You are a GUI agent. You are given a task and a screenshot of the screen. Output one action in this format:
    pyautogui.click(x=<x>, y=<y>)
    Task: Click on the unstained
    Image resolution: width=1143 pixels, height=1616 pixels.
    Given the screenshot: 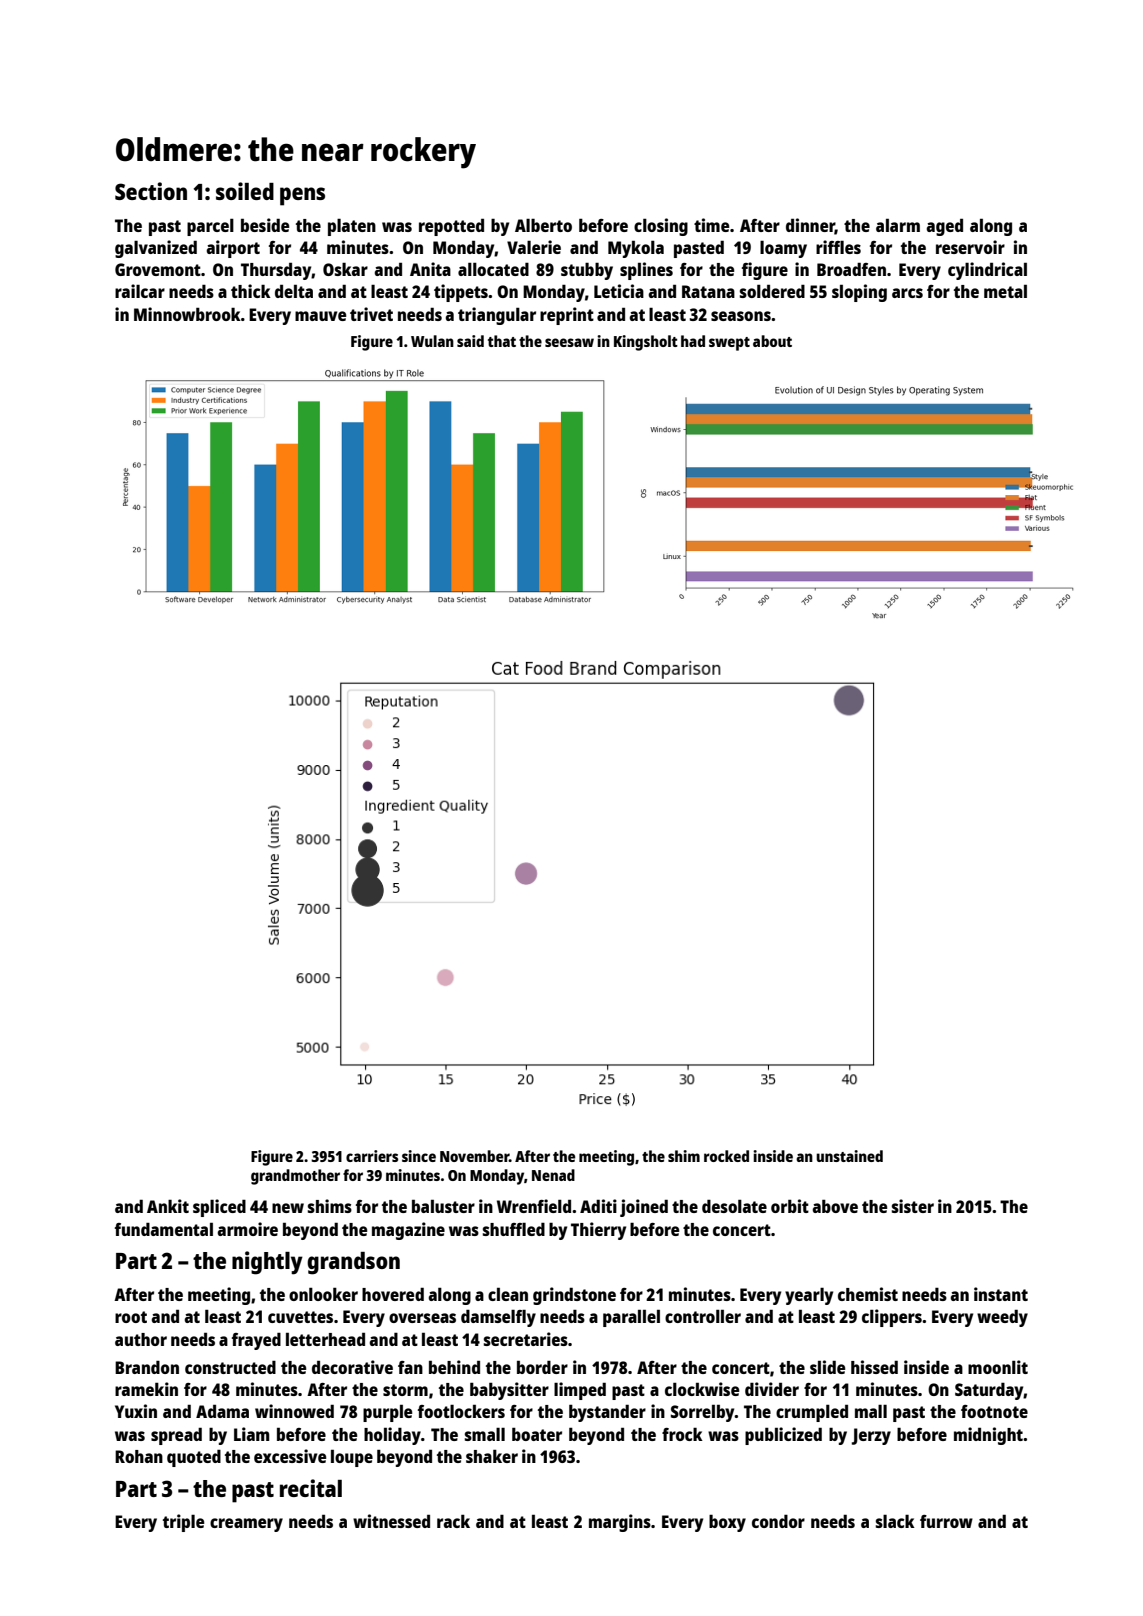 What is the action you would take?
    pyautogui.click(x=849, y=1156)
